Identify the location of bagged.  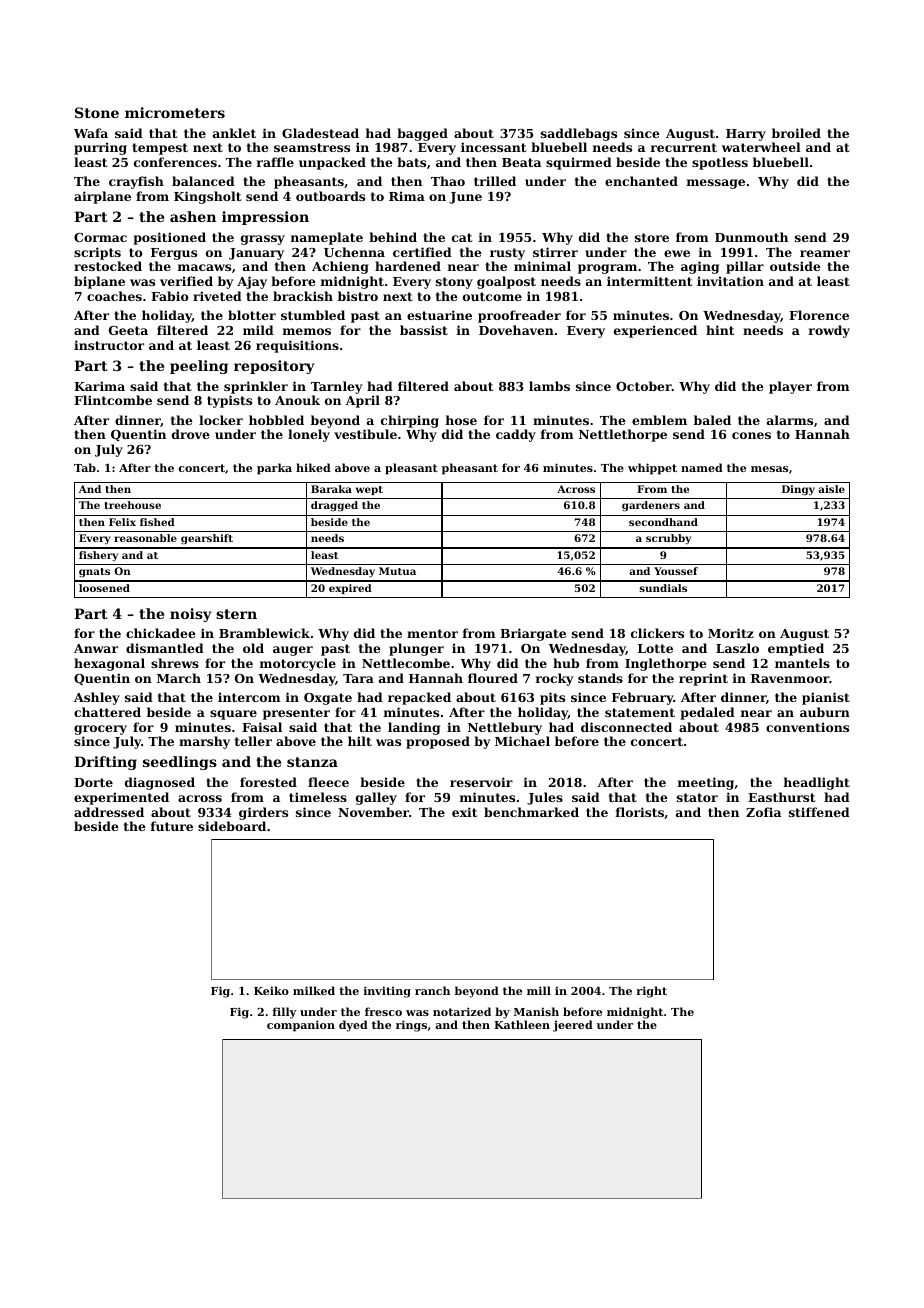
(422, 134).
